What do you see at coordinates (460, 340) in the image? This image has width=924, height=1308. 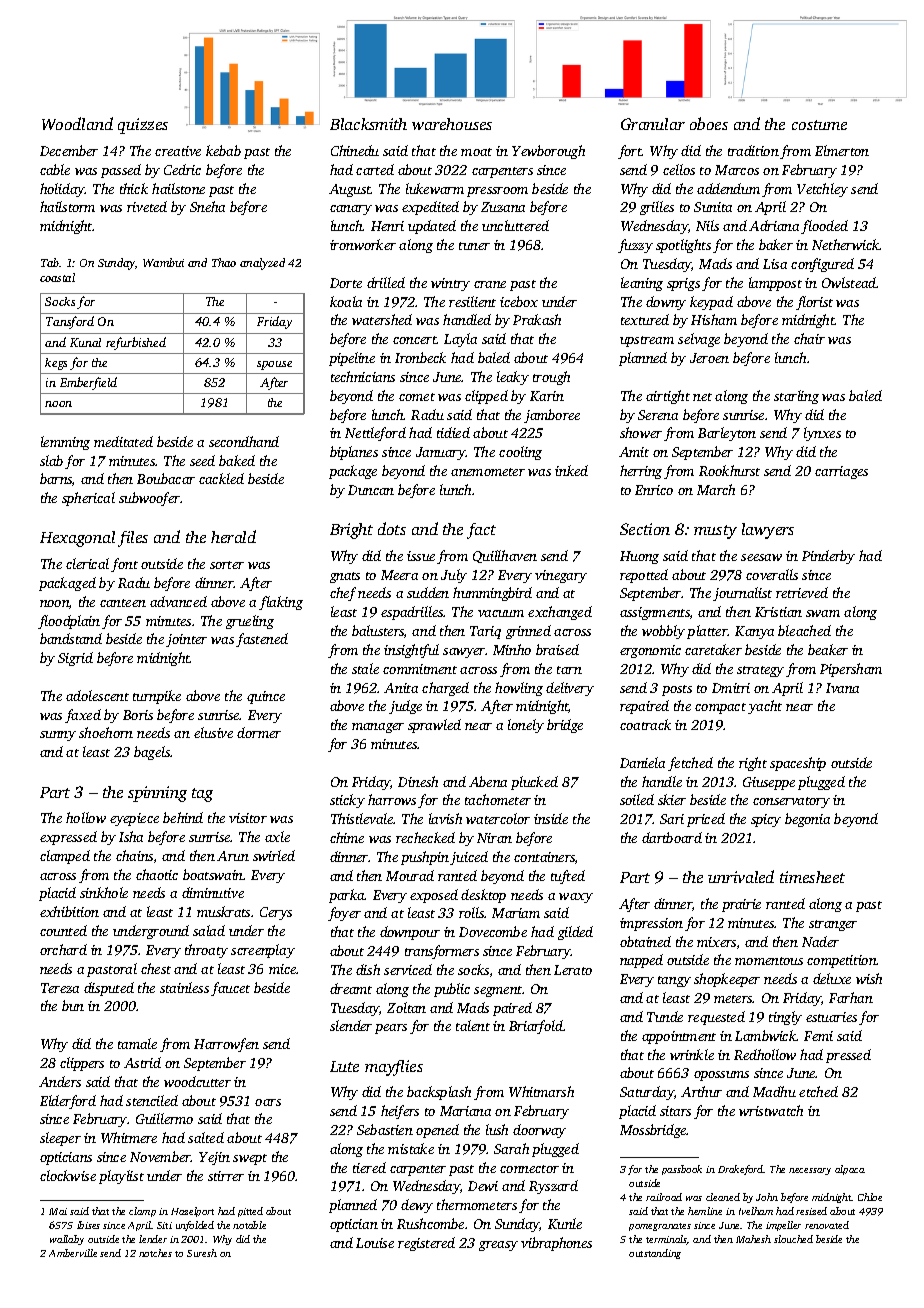 I see `Layla` at bounding box center [460, 340].
